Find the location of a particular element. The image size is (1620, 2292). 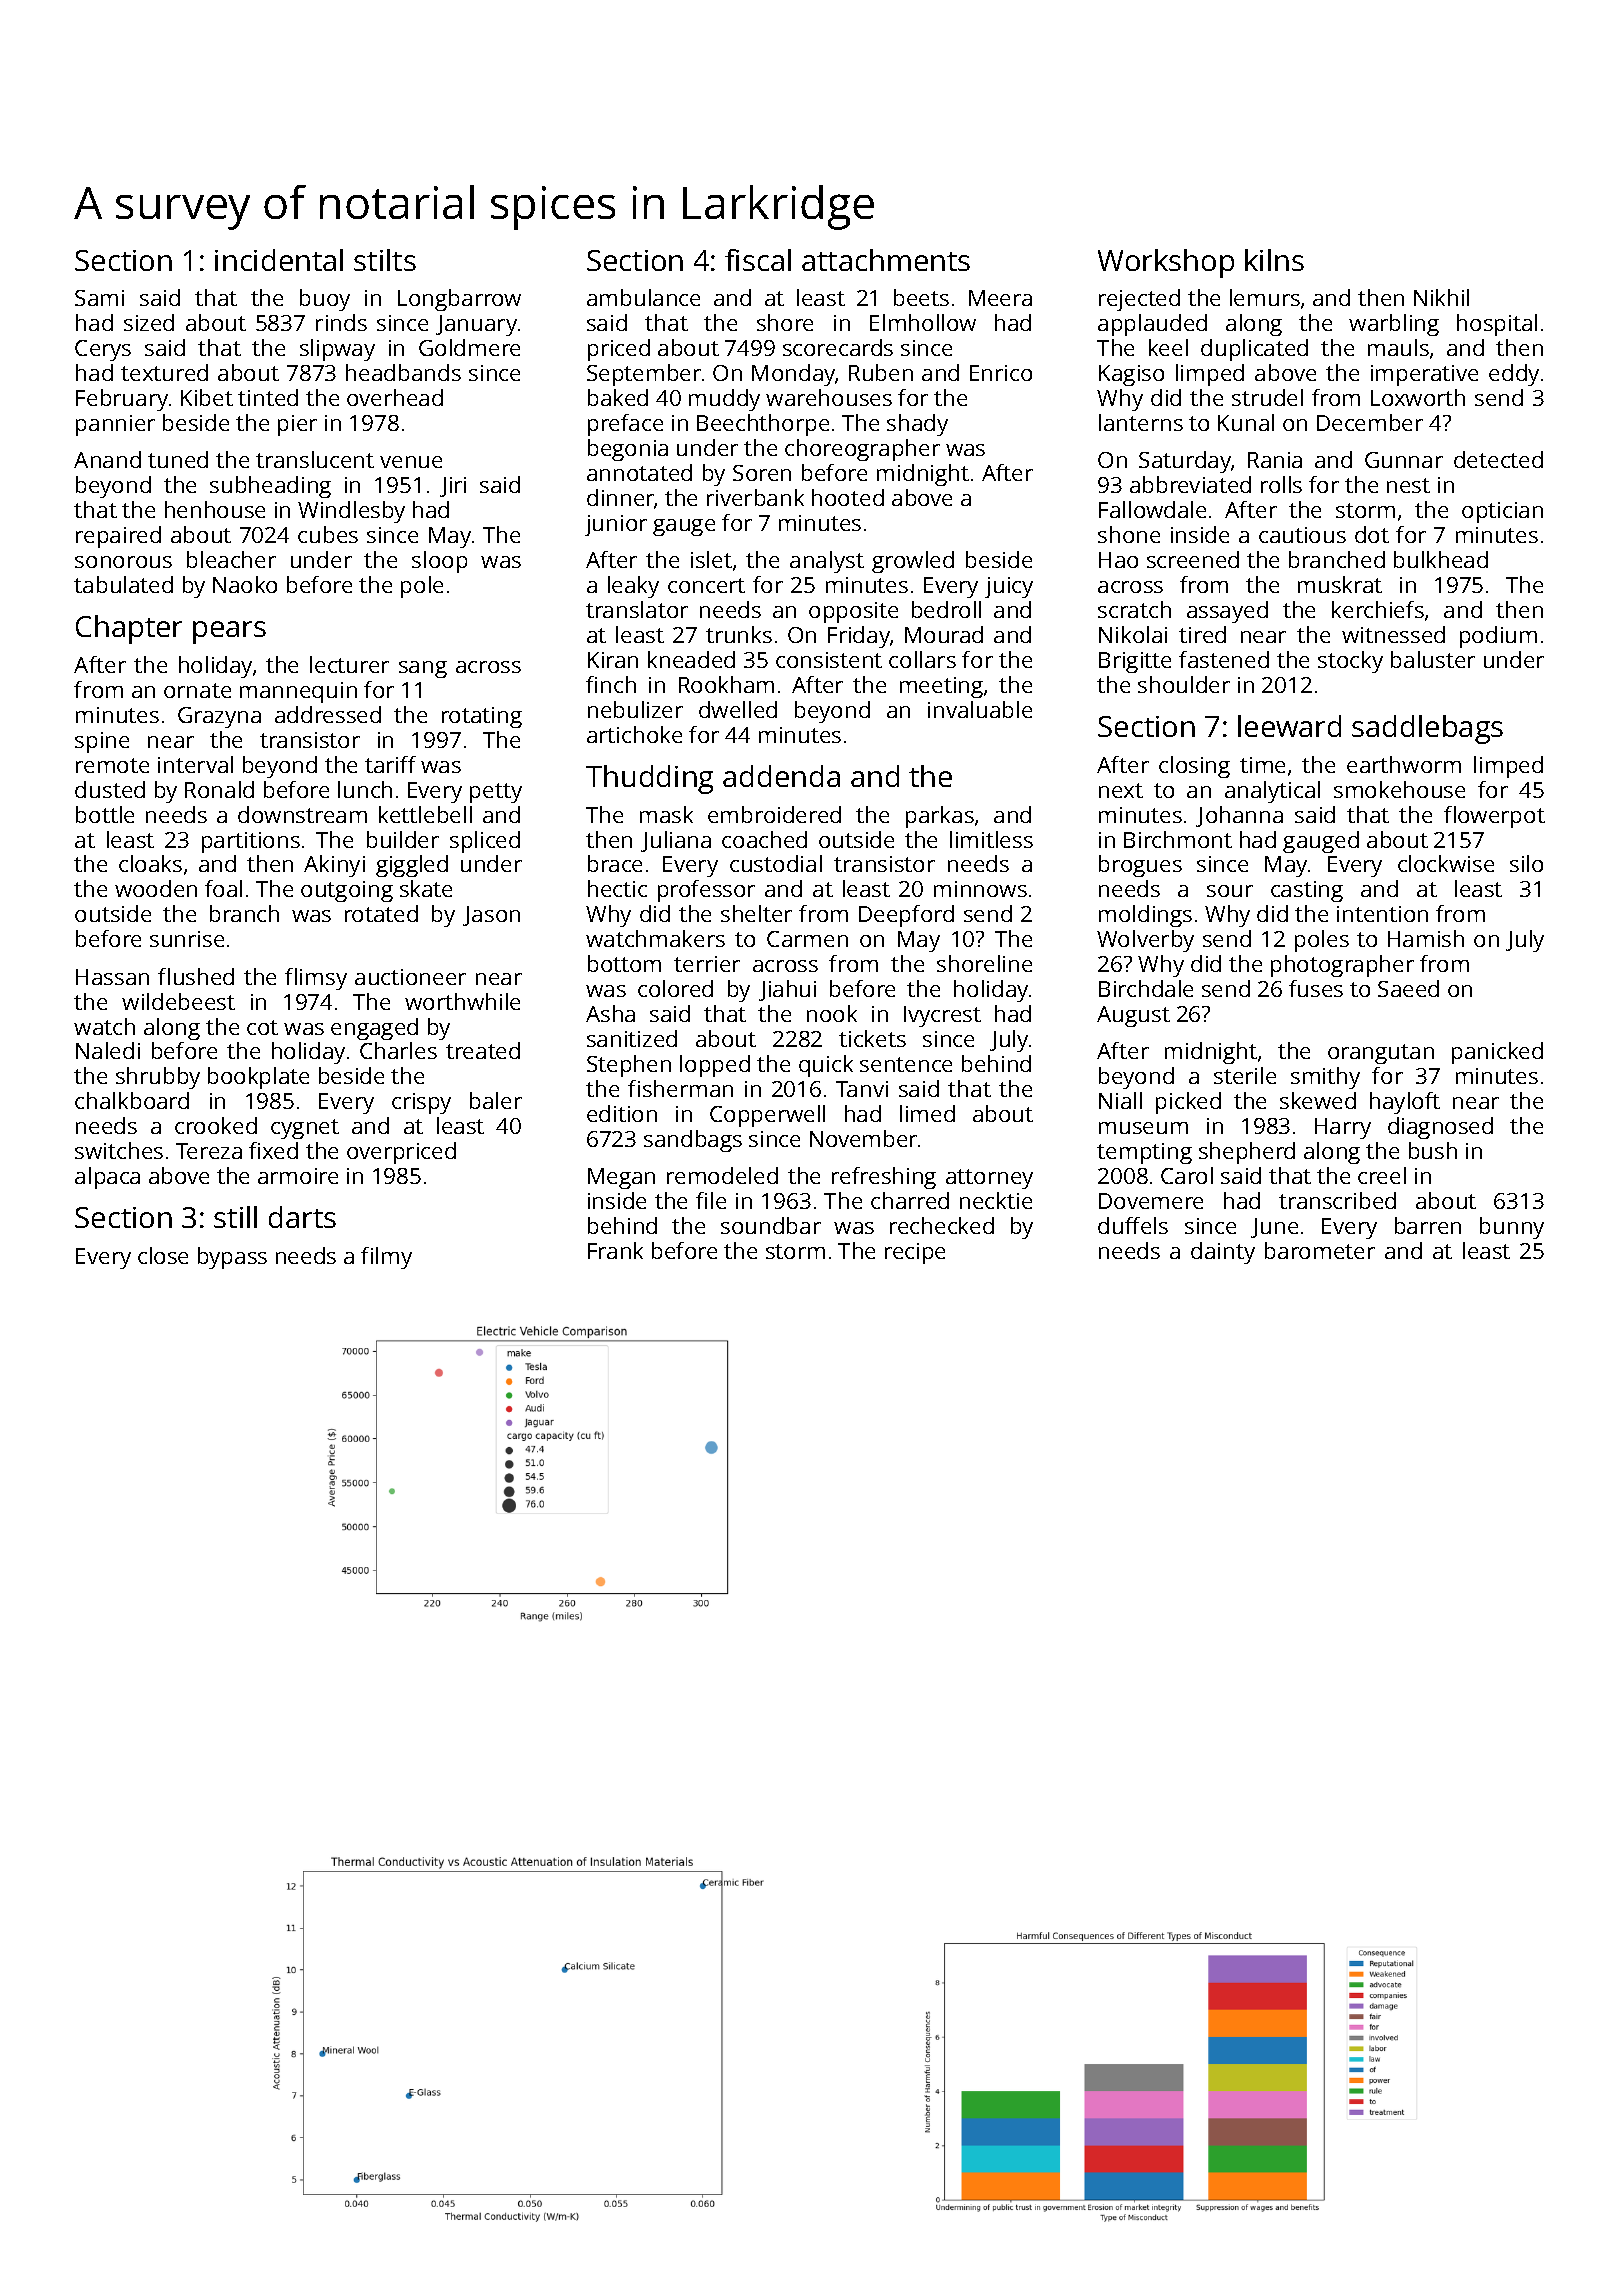

baked is located at coordinates (618, 397).
